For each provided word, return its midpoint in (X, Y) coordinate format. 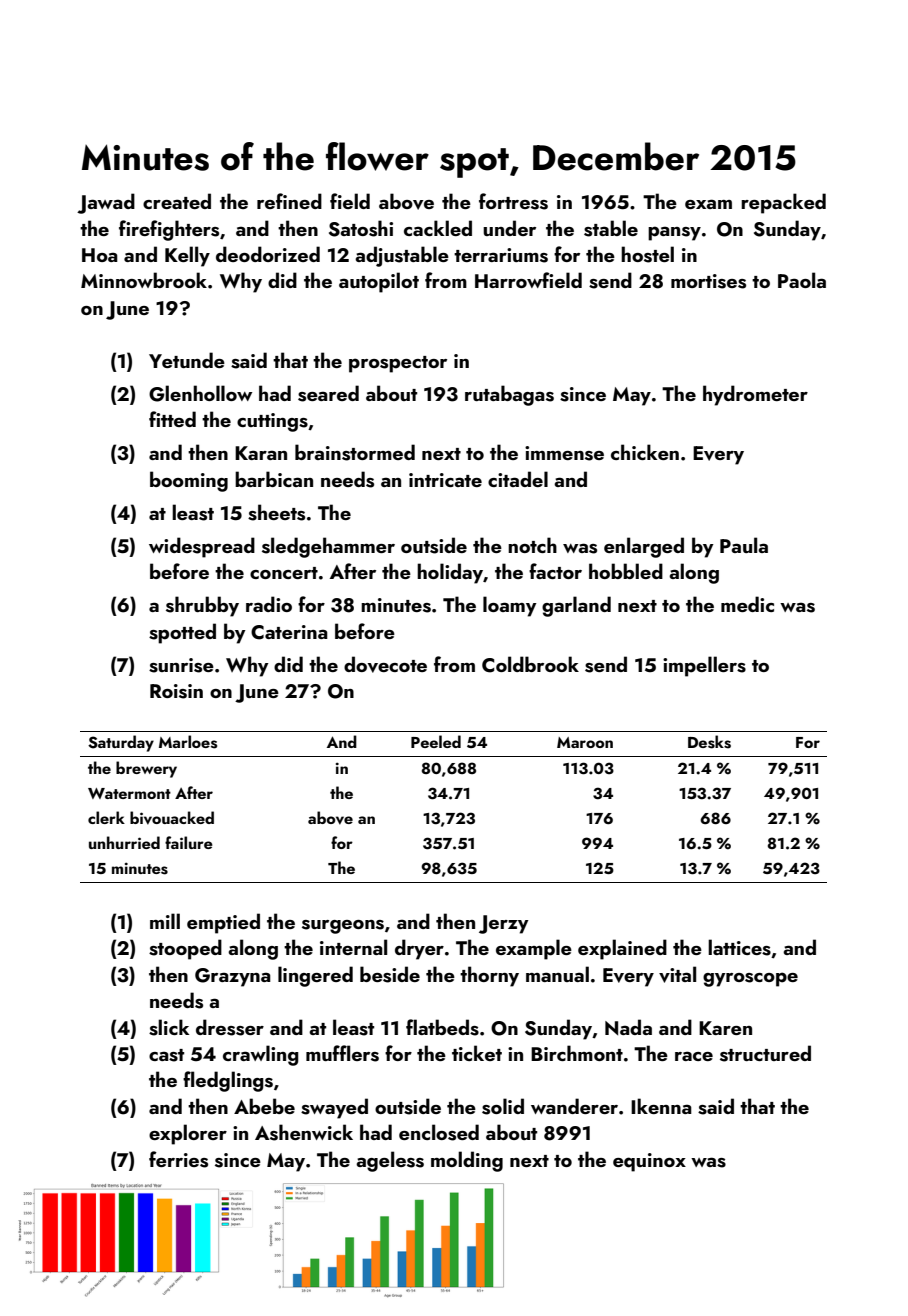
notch (532, 545)
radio (269, 604)
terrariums (501, 255)
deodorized (268, 254)
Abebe (264, 1106)
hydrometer (755, 395)
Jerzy (504, 924)
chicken (645, 452)
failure (189, 842)
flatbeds (442, 1027)
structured (765, 1053)
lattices (739, 947)
